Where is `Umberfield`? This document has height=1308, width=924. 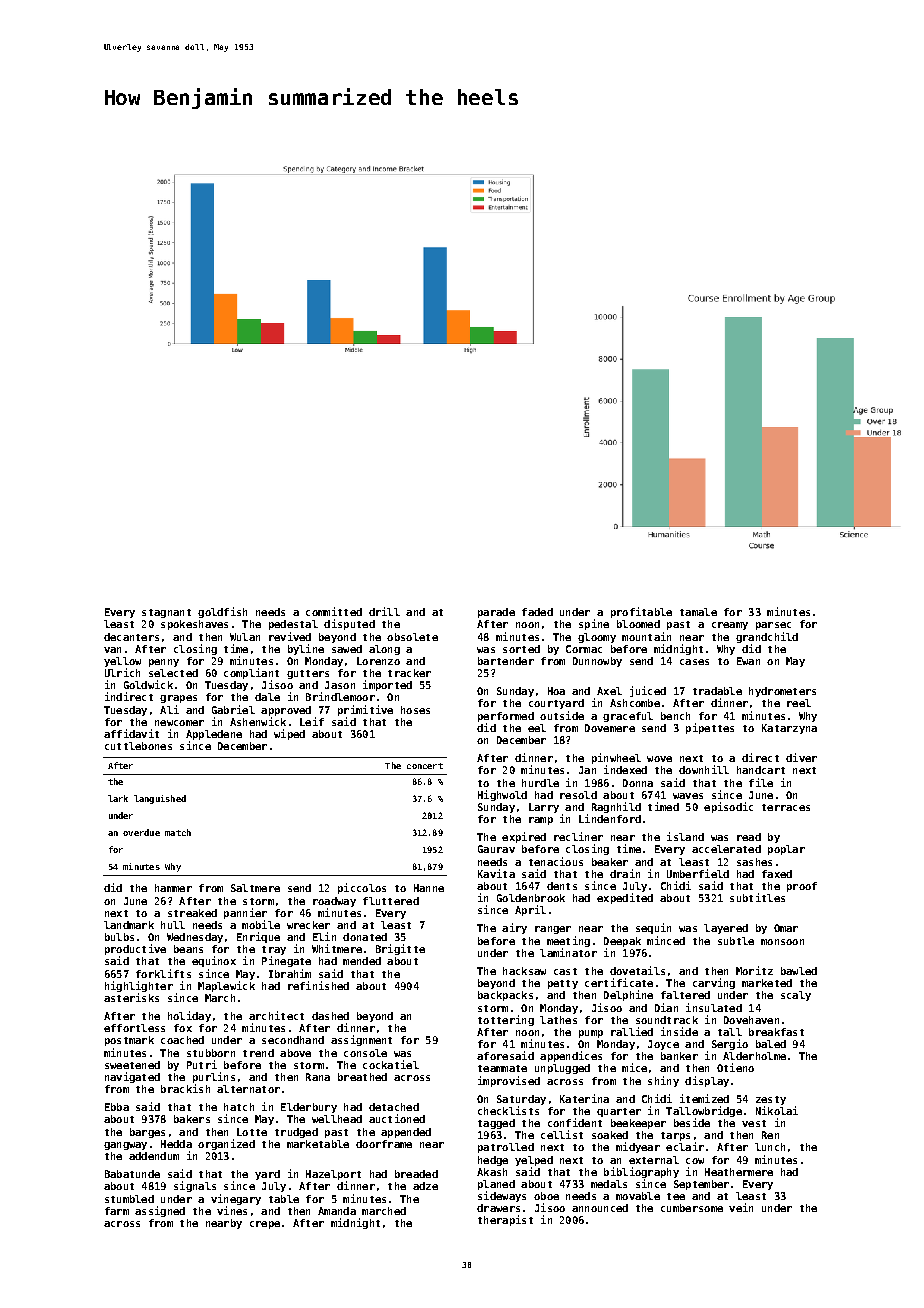 Umberfield is located at coordinates (698, 873).
